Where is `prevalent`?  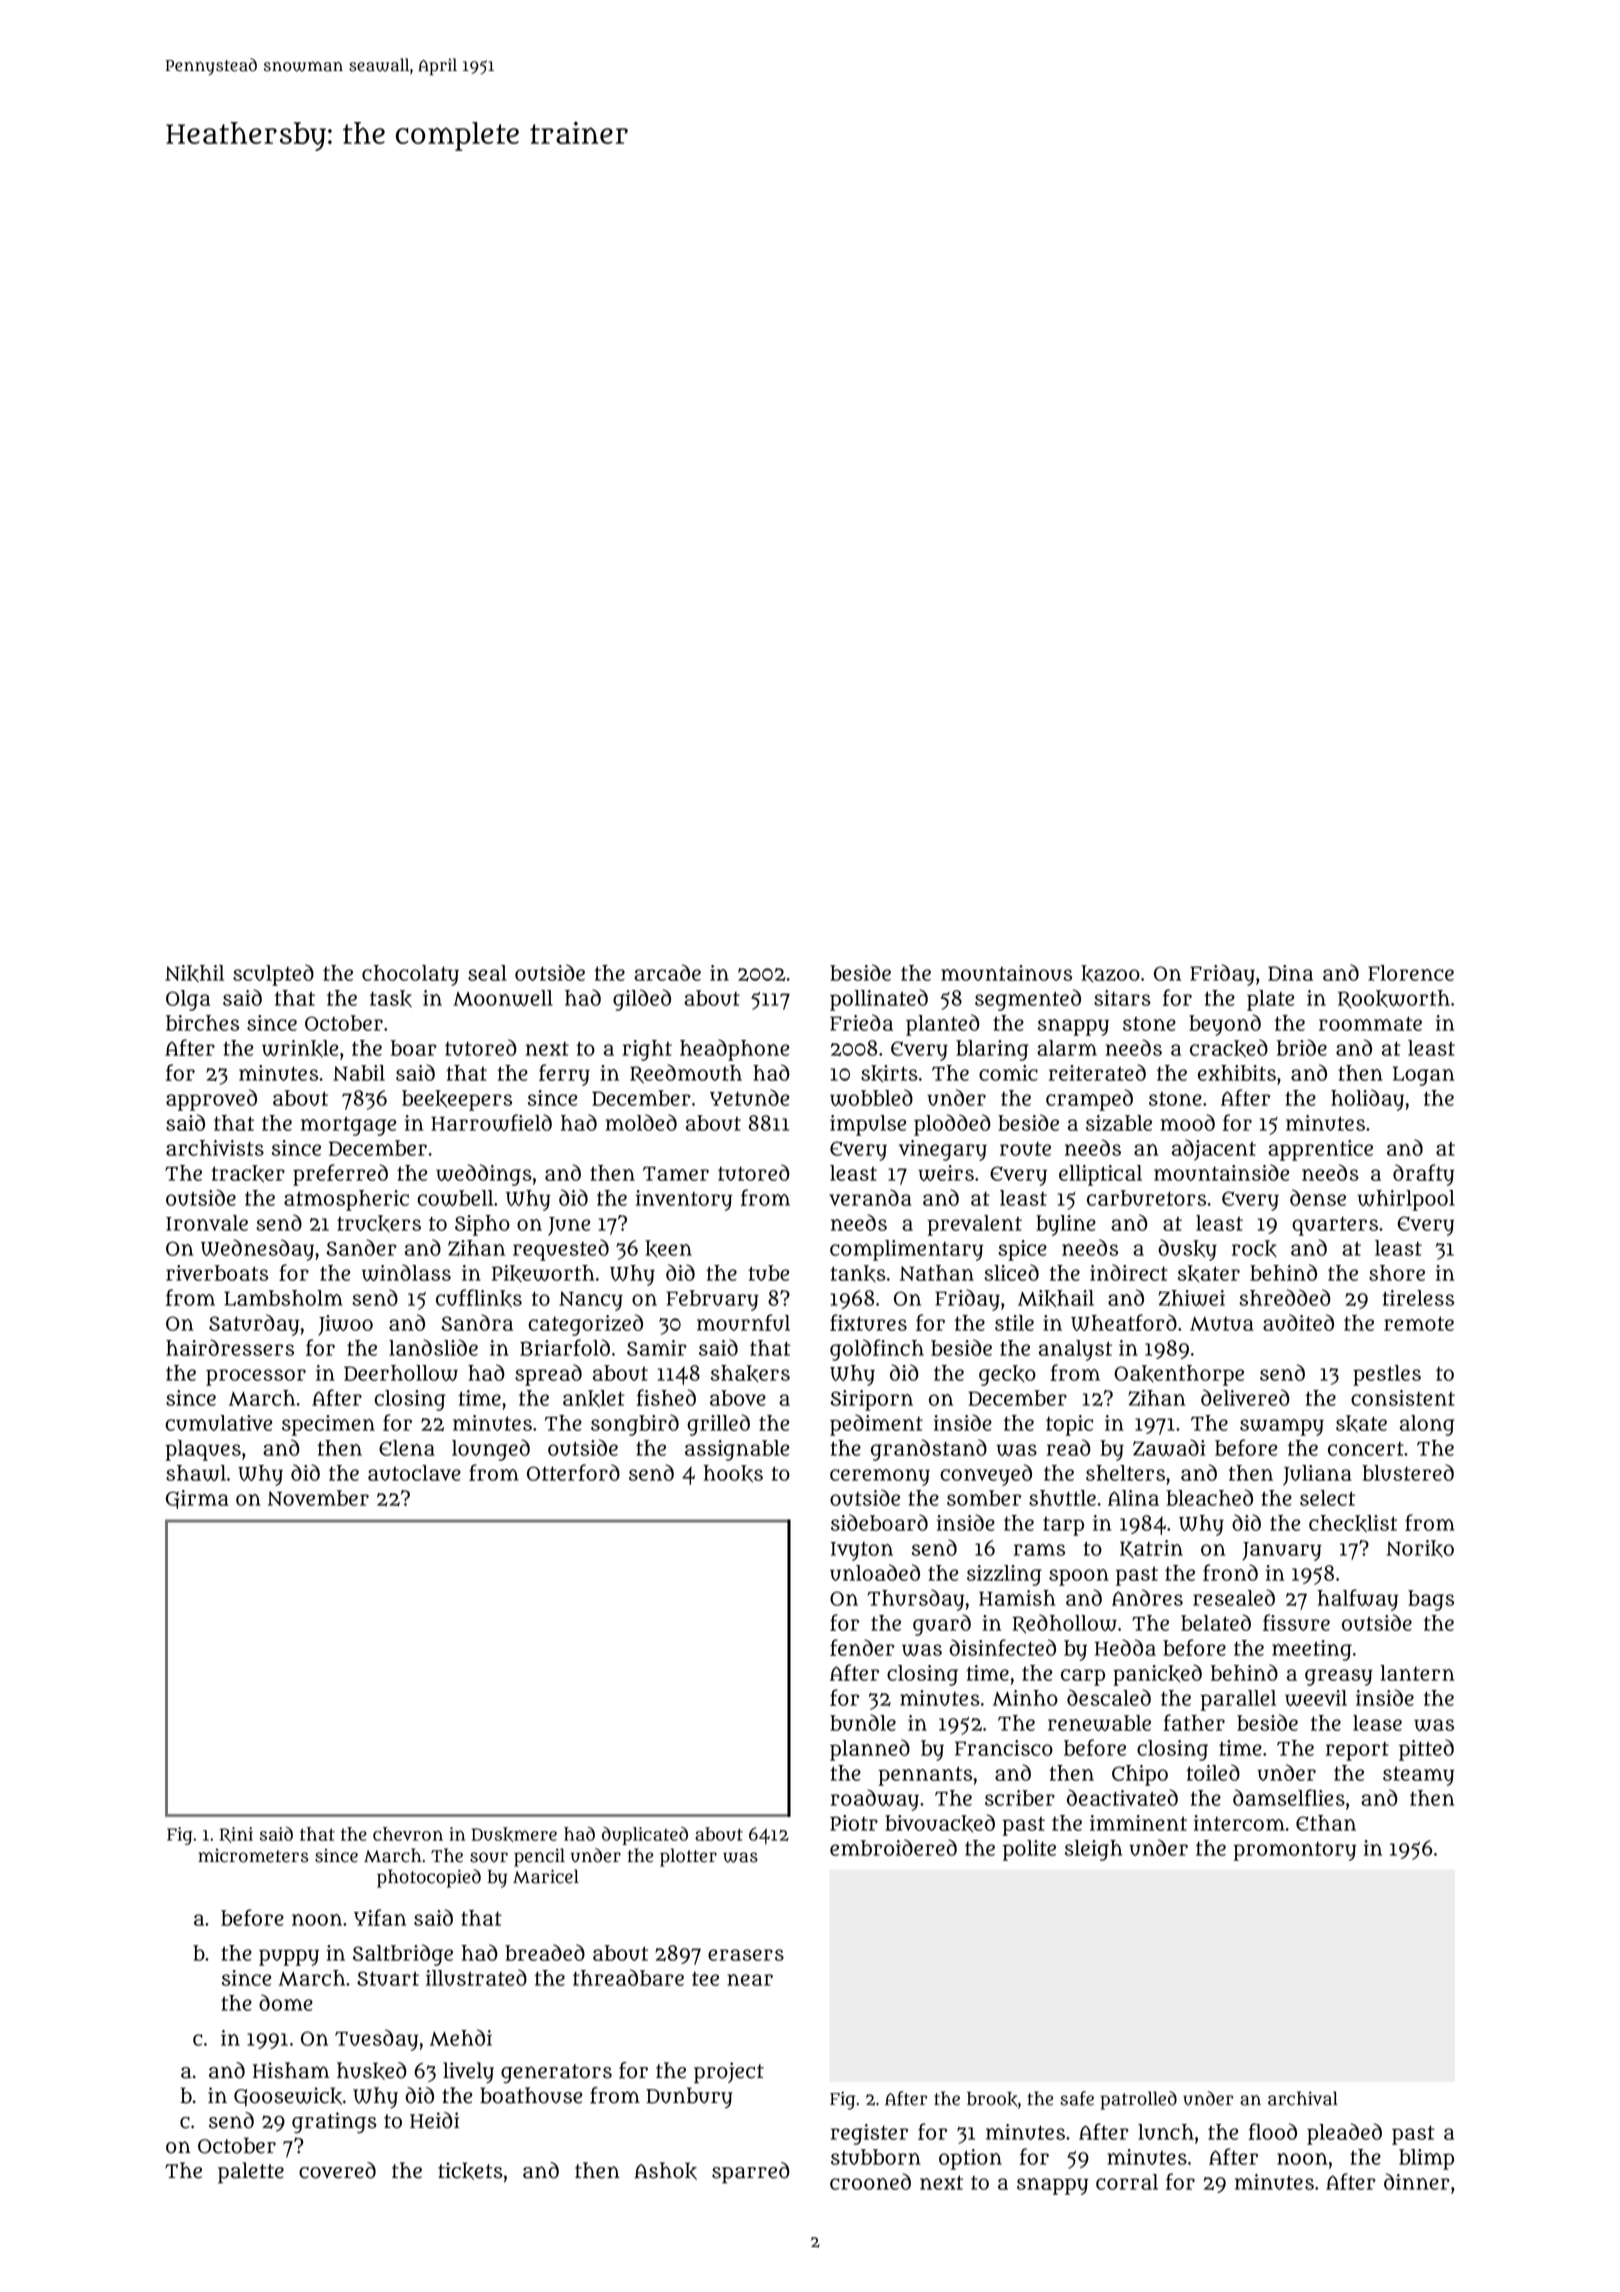 prevalent is located at coordinates (974, 1225).
